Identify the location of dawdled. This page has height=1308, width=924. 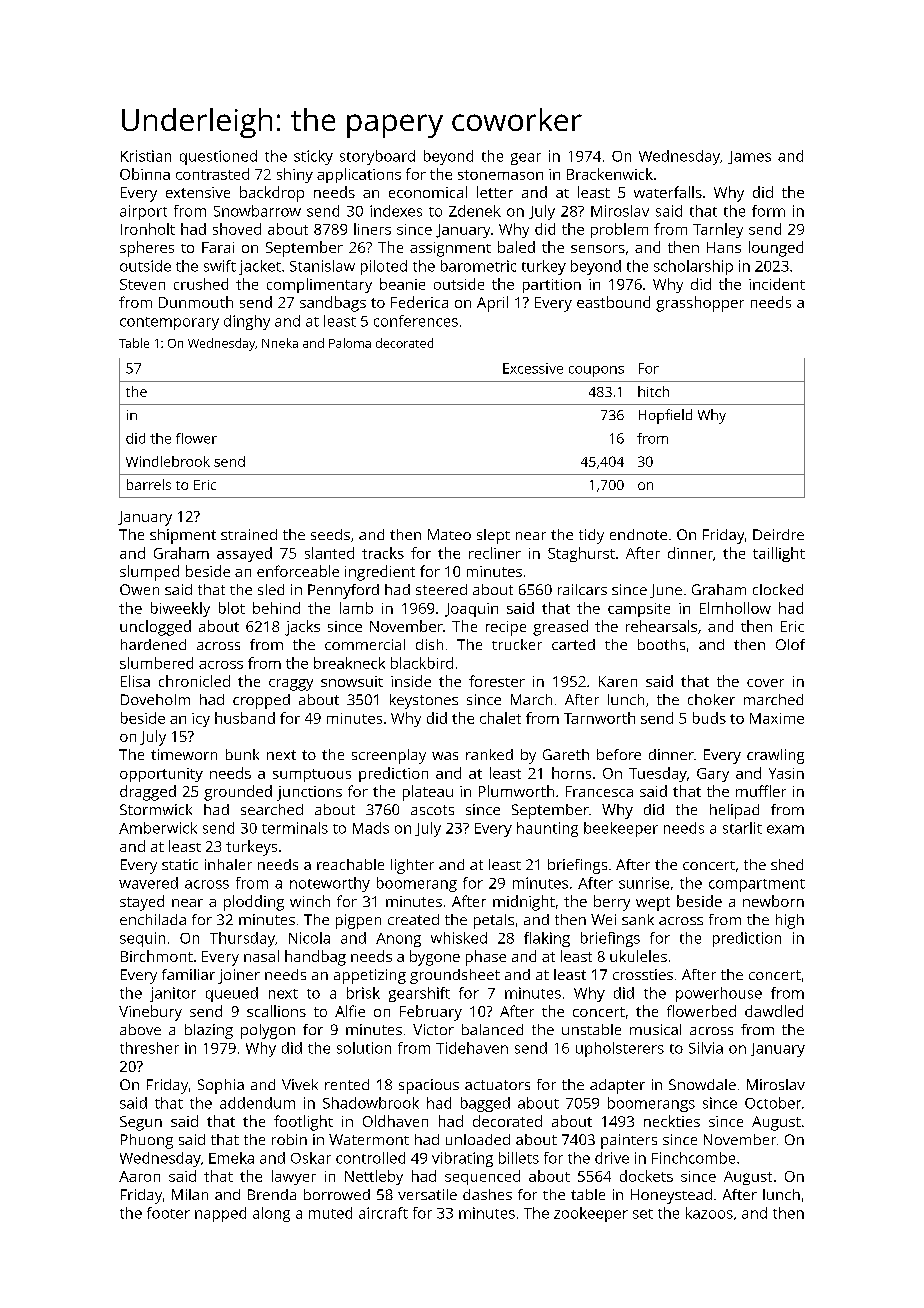
(774, 1011).
